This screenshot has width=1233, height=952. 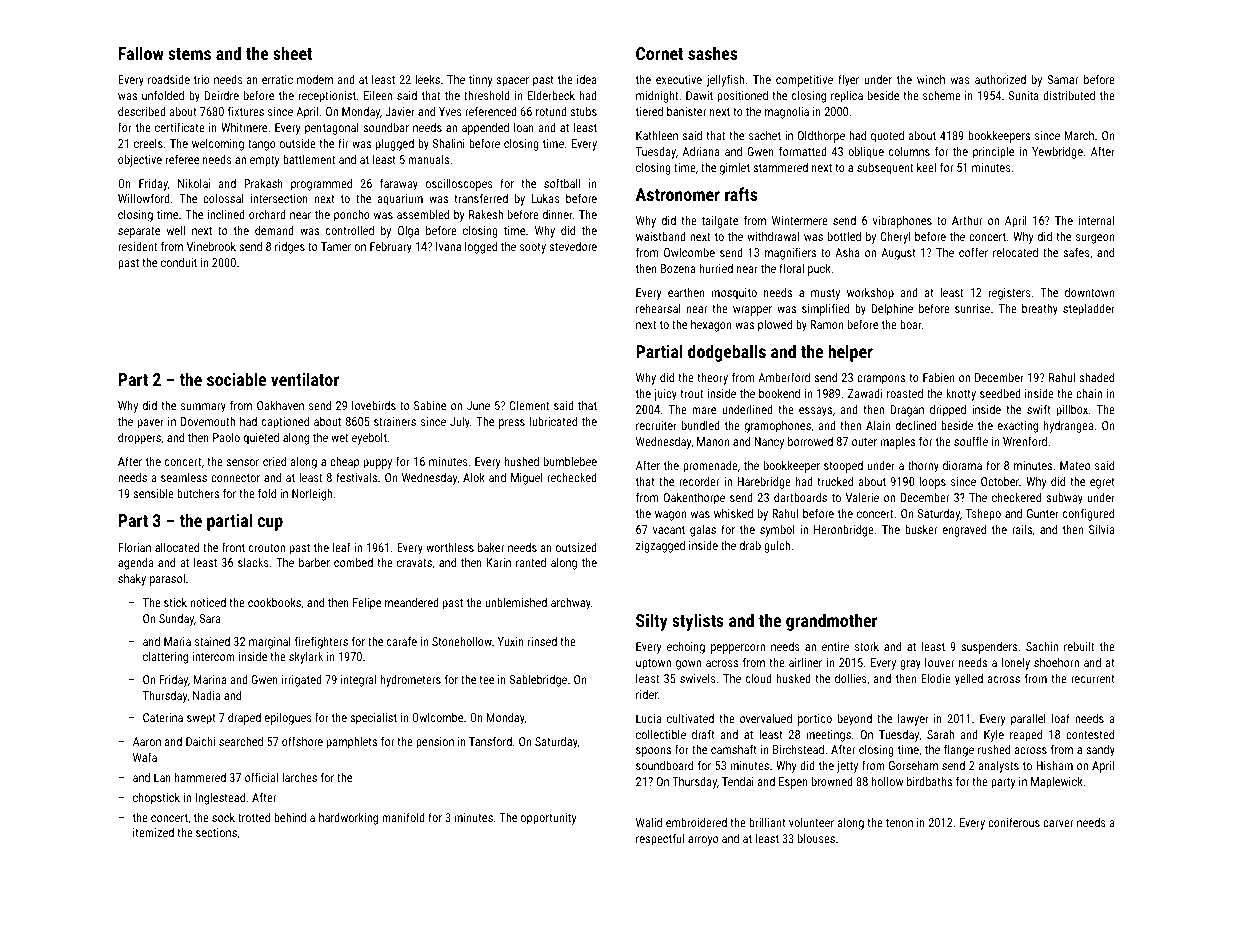 What do you see at coordinates (1096, 220) in the screenshot?
I see `internal` at bounding box center [1096, 220].
